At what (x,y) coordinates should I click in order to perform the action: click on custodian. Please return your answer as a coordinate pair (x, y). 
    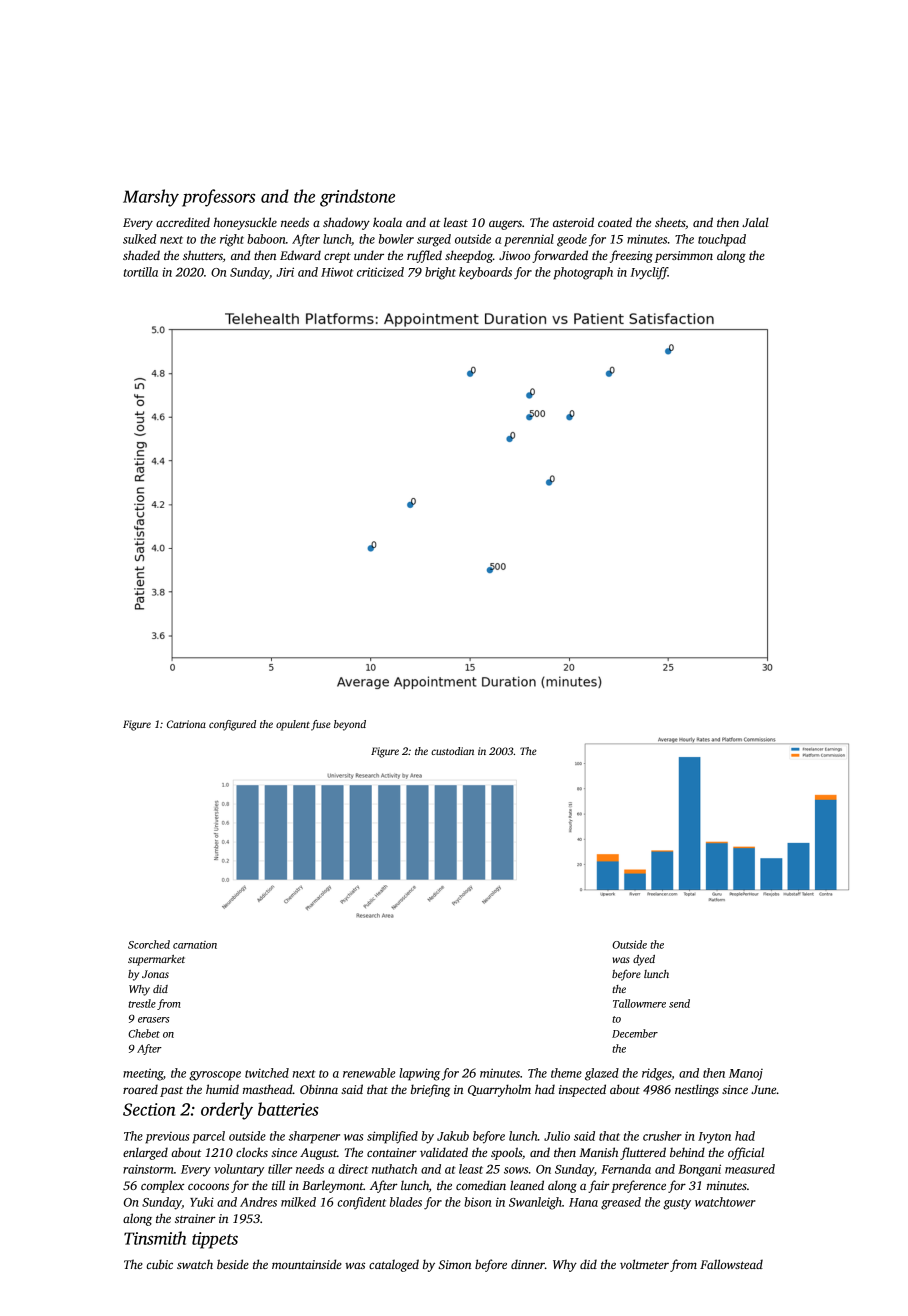
    Looking at the image, I should click on (452, 751).
